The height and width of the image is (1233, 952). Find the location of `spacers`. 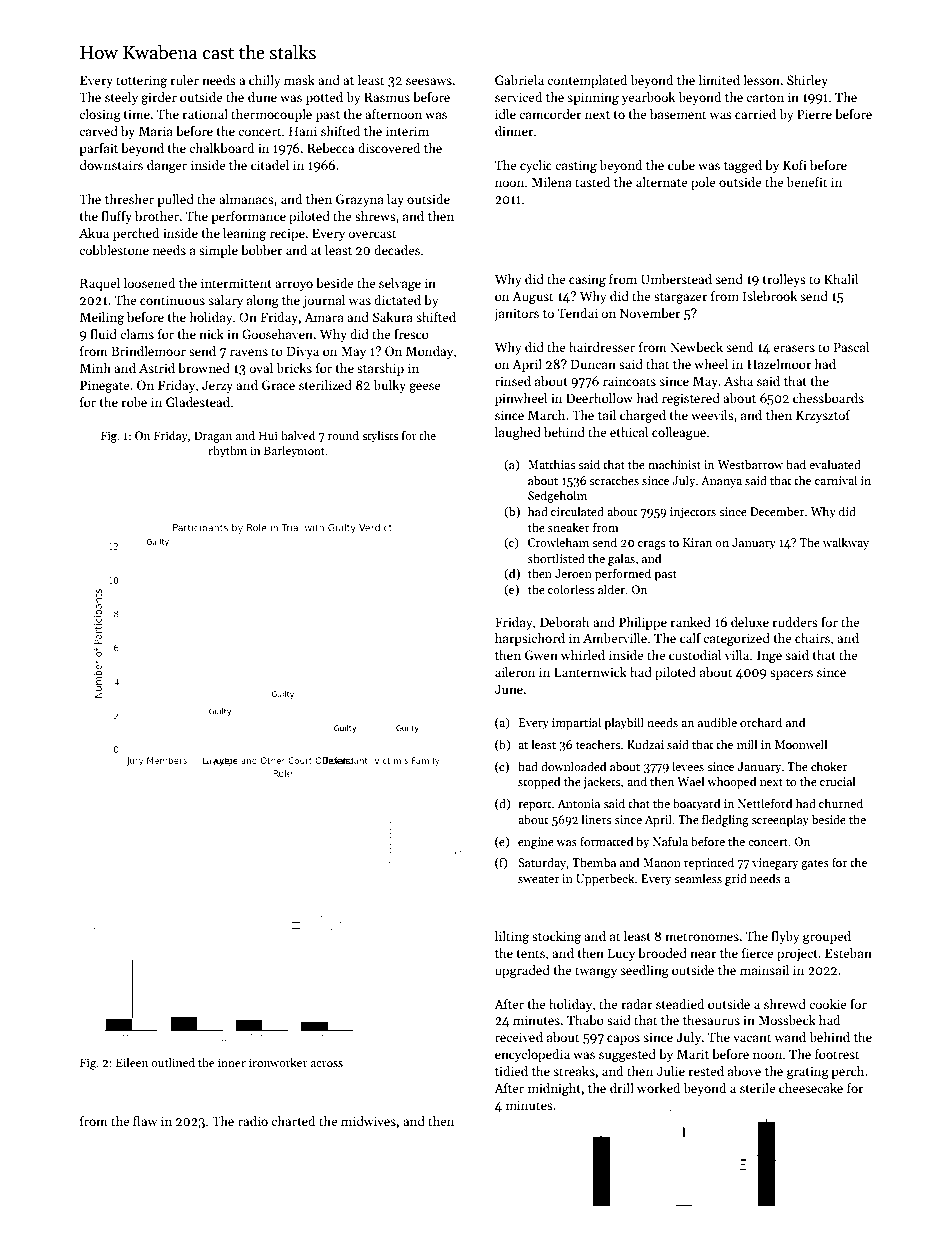

spacers is located at coordinates (791, 675).
